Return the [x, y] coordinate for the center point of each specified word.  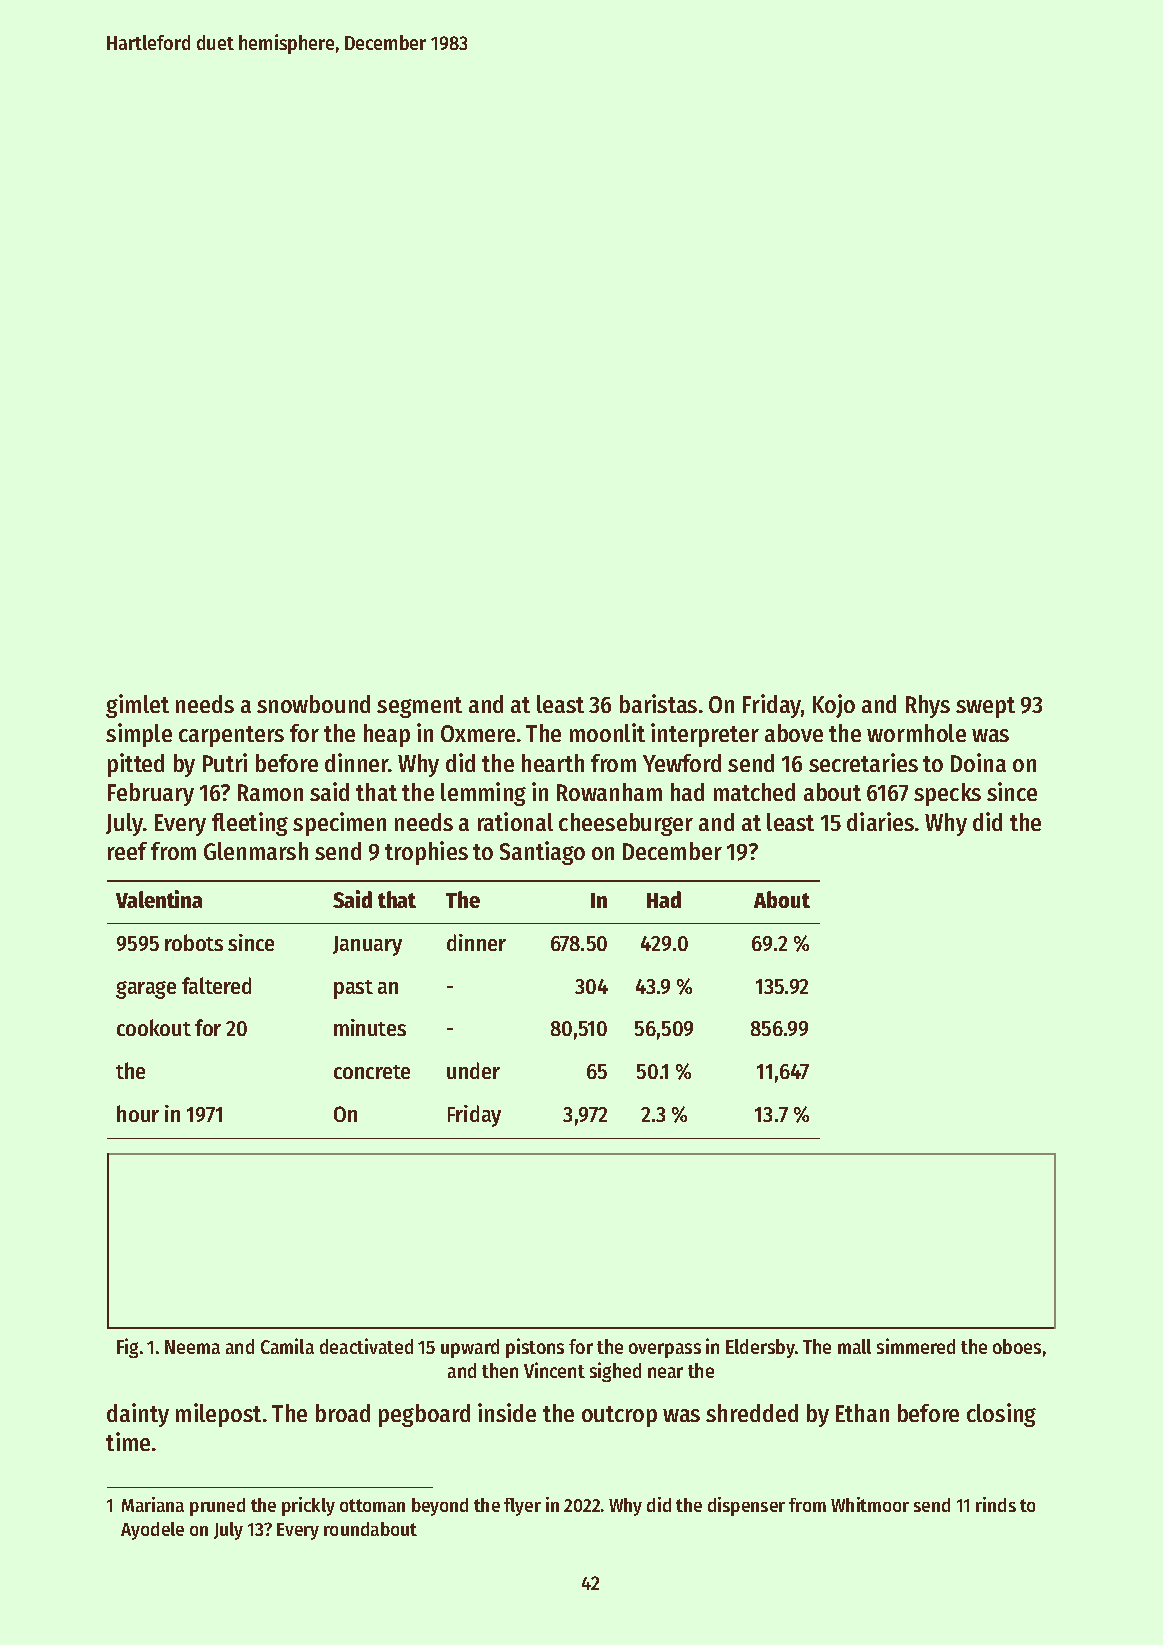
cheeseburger [626, 824]
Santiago [542, 853]
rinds [996, 1504]
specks [947, 794]
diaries [880, 821]
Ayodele [152, 1531]
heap [387, 735]
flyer [522, 1507]
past [353, 989]
